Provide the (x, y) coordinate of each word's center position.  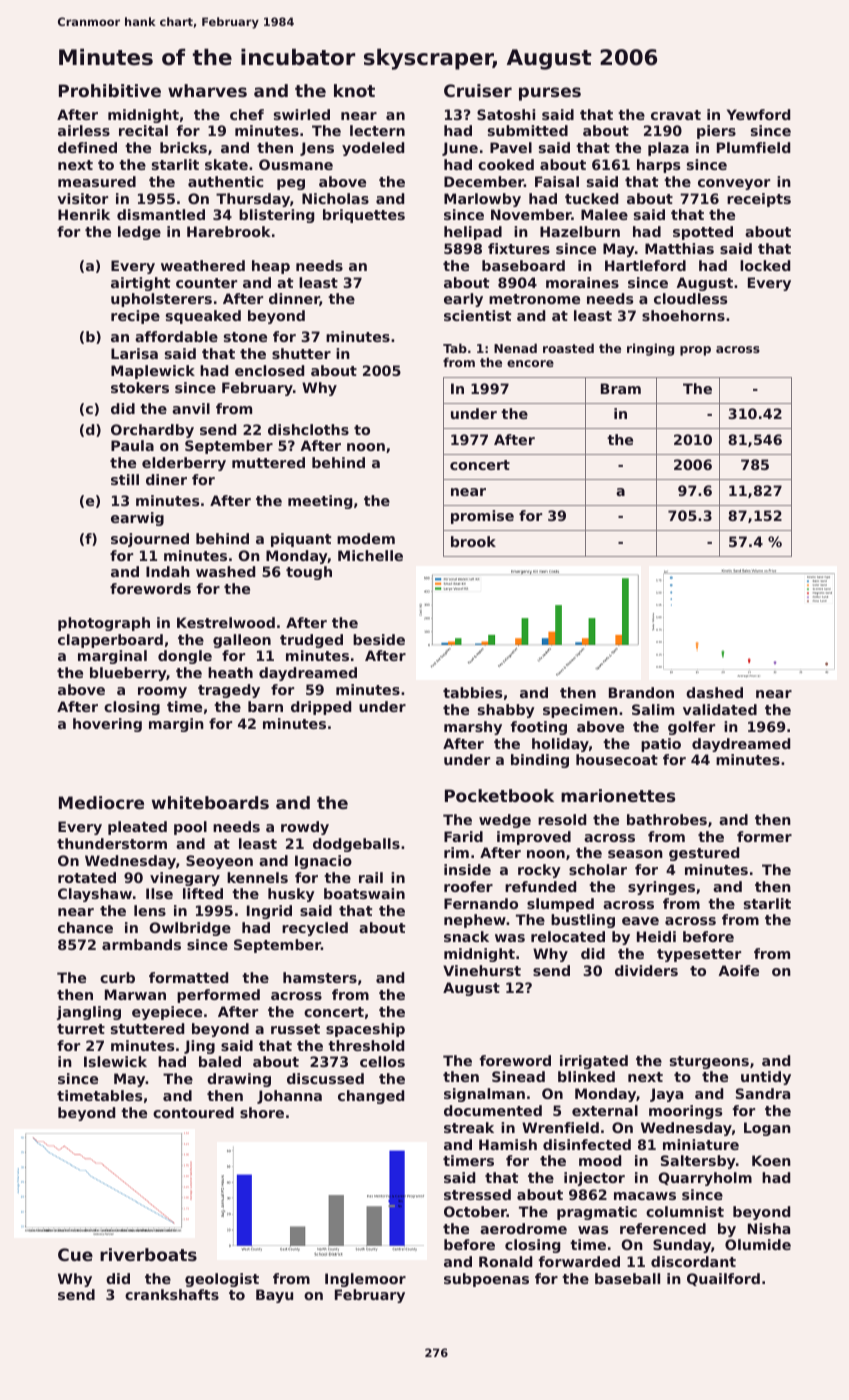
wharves (207, 90)
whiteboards (210, 802)
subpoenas (486, 1280)
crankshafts (172, 1294)
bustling (583, 921)
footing (539, 728)
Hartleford (645, 265)
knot (354, 90)
